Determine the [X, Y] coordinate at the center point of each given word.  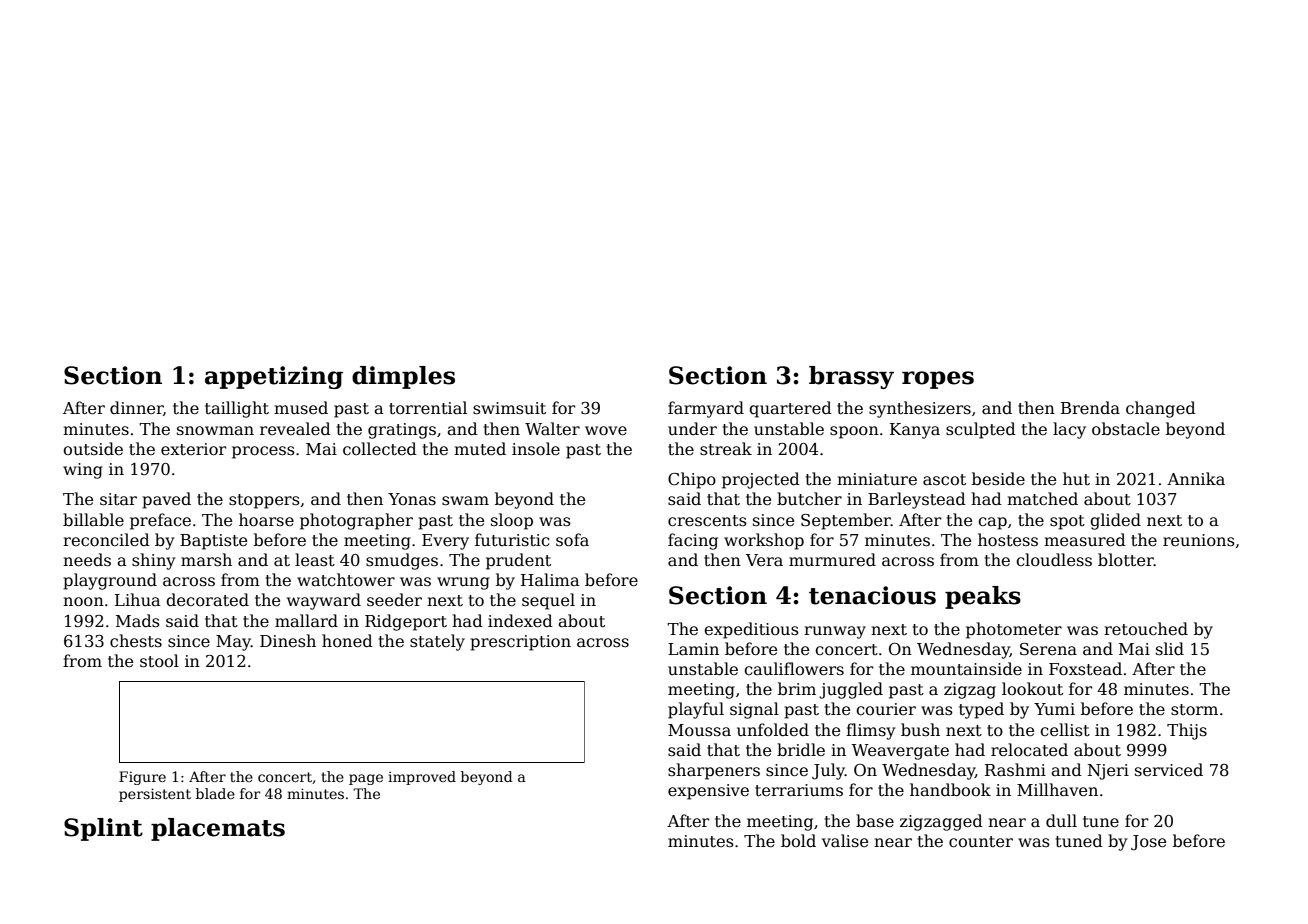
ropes [938, 380]
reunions [1199, 540]
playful [696, 710]
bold [798, 840]
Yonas [412, 499]
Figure [142, 778]
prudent [518, 561]
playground [110, 581]
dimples [403, 377]
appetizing [274, 377]
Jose [1148, 843]
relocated [1029, 750]
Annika [1196, 479]
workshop [764, 541]
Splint [103, 829]
